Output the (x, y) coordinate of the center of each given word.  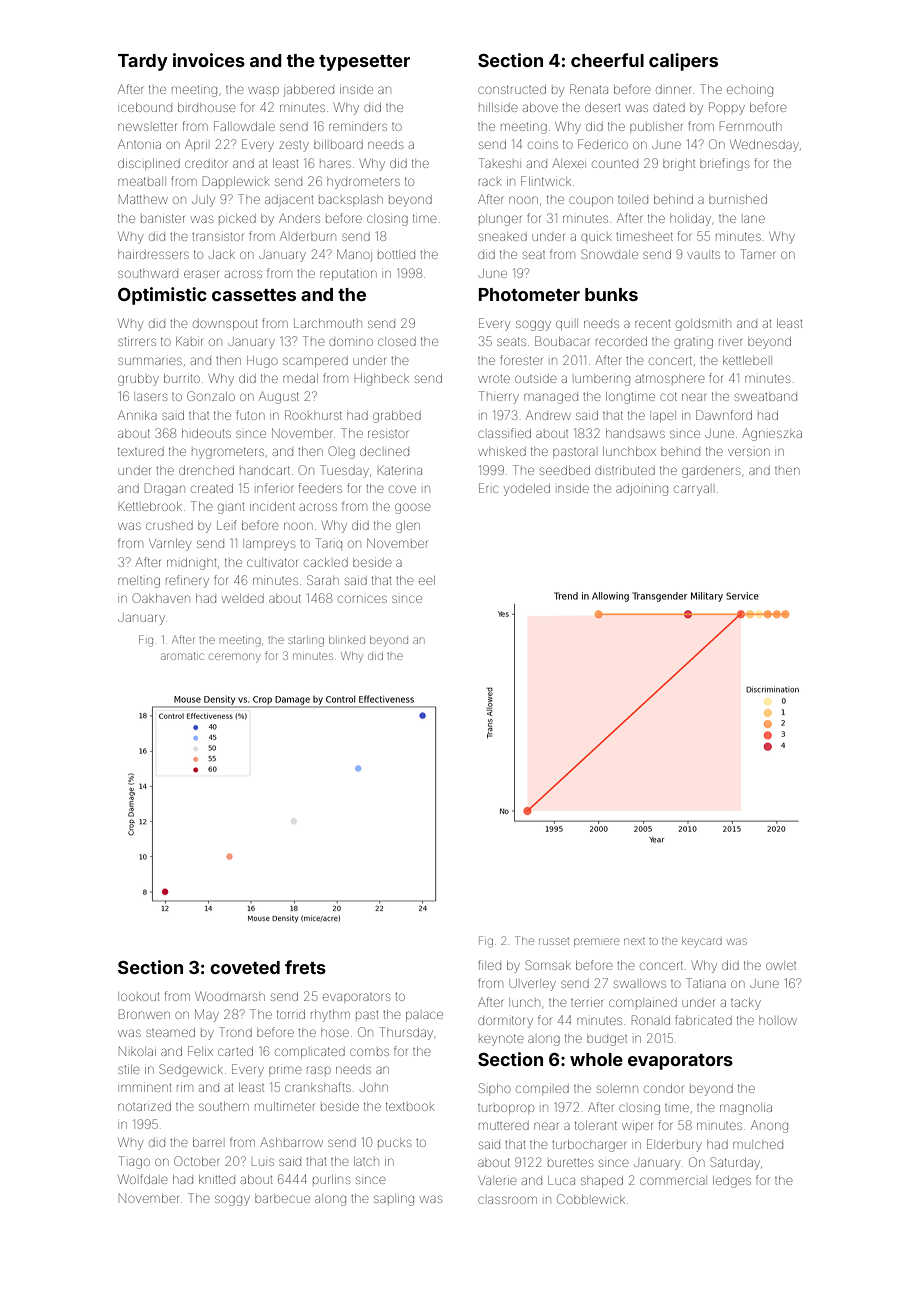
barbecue (282, 1199)
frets (305, 967)
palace (424, 1016)
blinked (347, 640)
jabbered (309, 90)
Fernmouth (750, 126)
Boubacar (562, 341)
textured (141, 451)
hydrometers (363, 183)
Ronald (651, 1020)
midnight (191, 564)
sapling (394, 1200)
